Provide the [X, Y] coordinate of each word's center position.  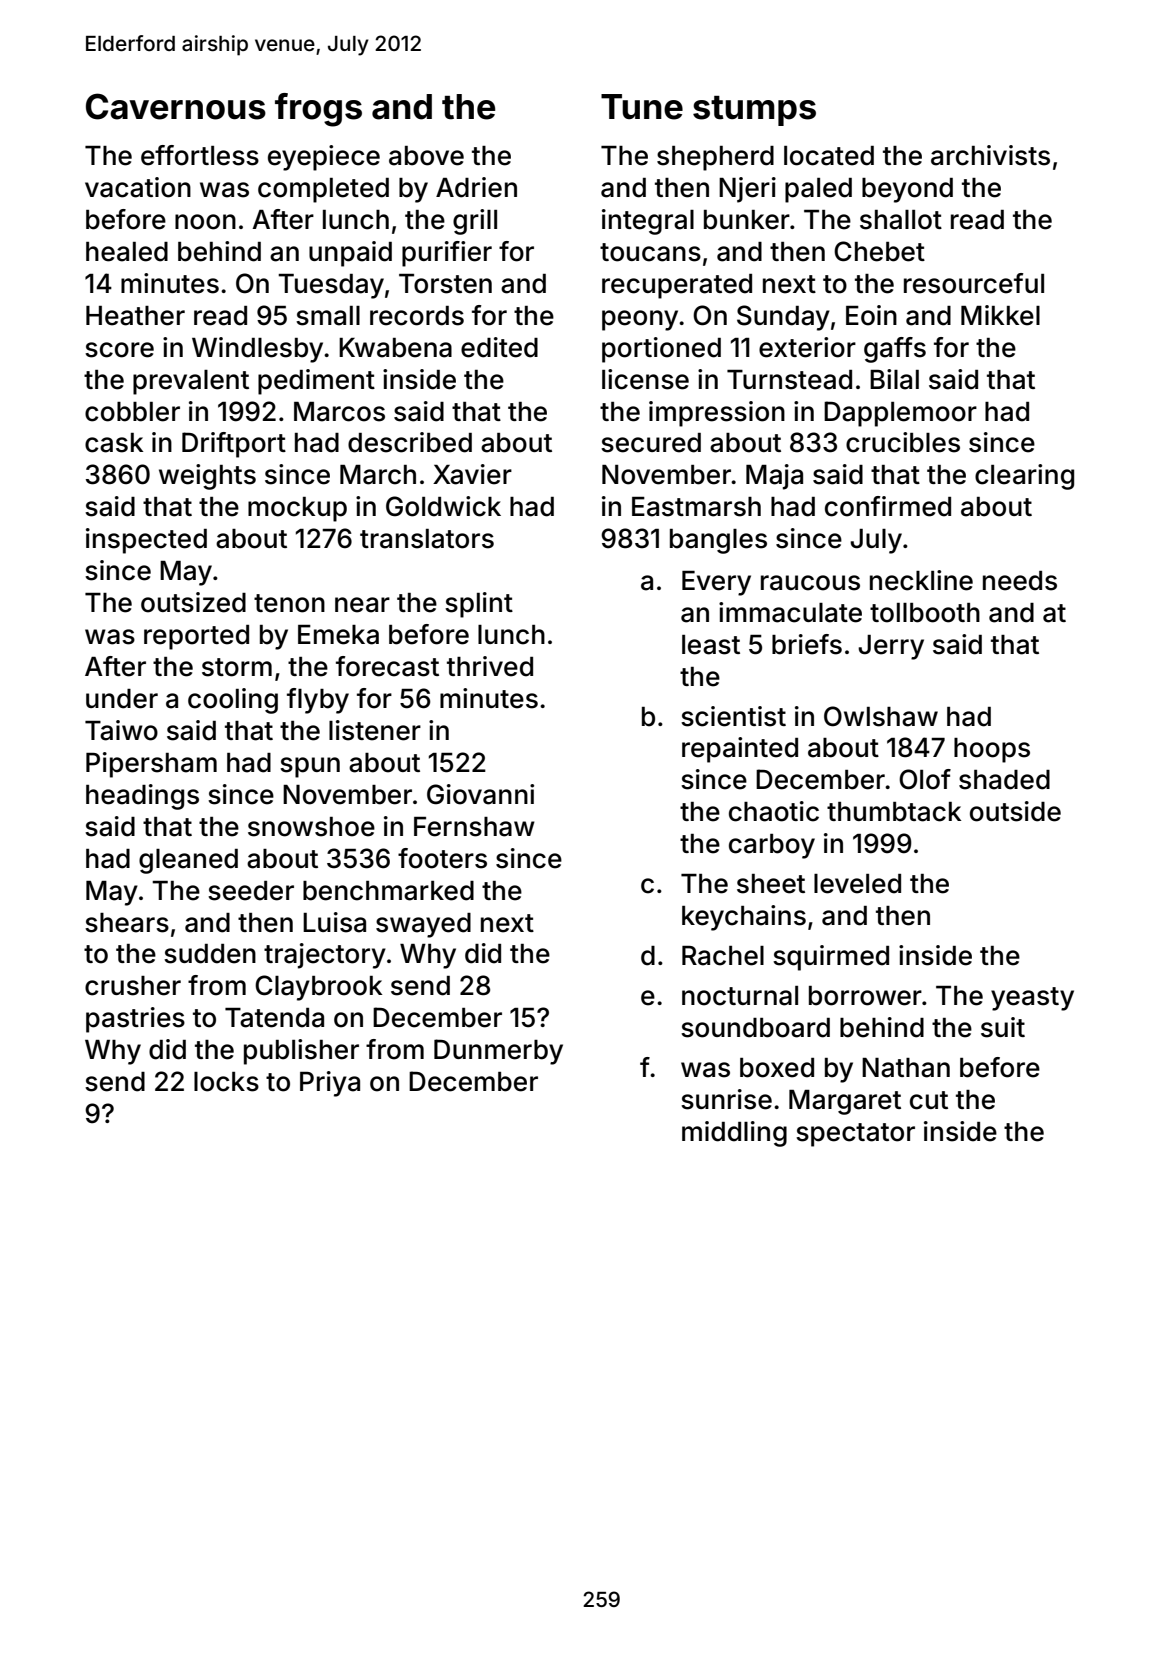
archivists [990, 155]
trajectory [325, 956]
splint [479, 605]
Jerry [891, 647]
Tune [642, 107]
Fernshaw [474, 827]
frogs [318, 110]
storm [237, 667]
